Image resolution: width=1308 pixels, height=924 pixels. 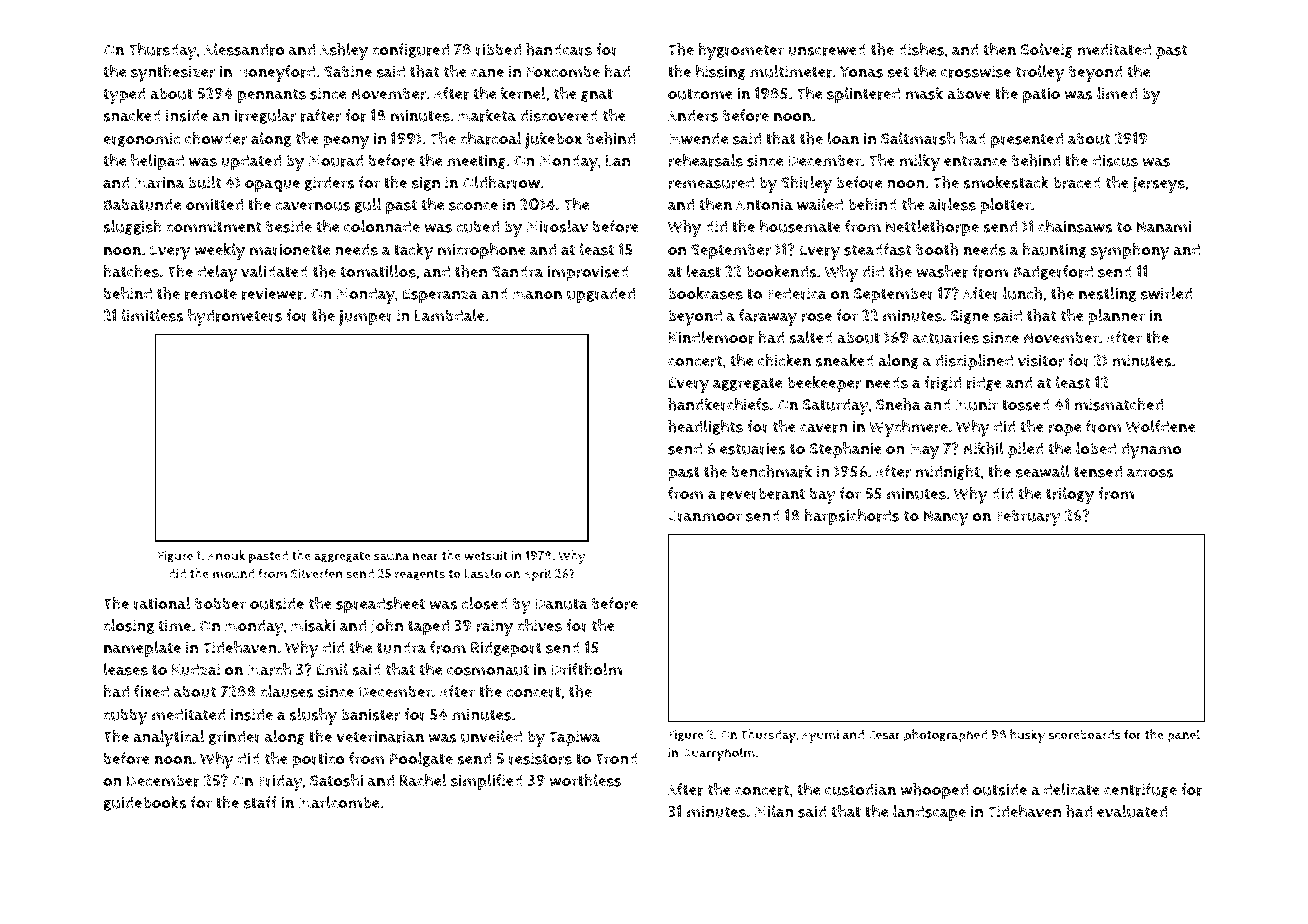 What do you see at coordinates (921, 49) in the screenshot?
I see `dishes` at bounding box center [921, 49].
